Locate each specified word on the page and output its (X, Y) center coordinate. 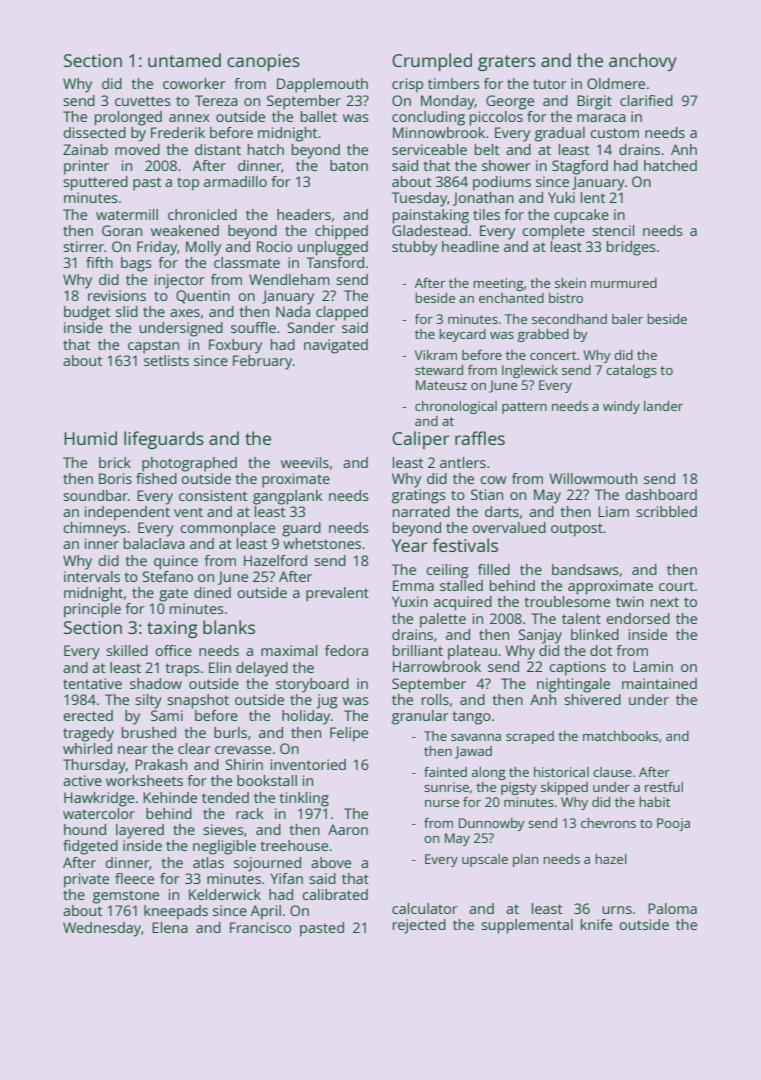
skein (570, 283)
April (266, 912)
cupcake (581, 216)
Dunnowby (491, 824)
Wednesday (102, 929)
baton (349, 165)
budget (87, 313)
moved (137, 149)
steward (439, 370)
